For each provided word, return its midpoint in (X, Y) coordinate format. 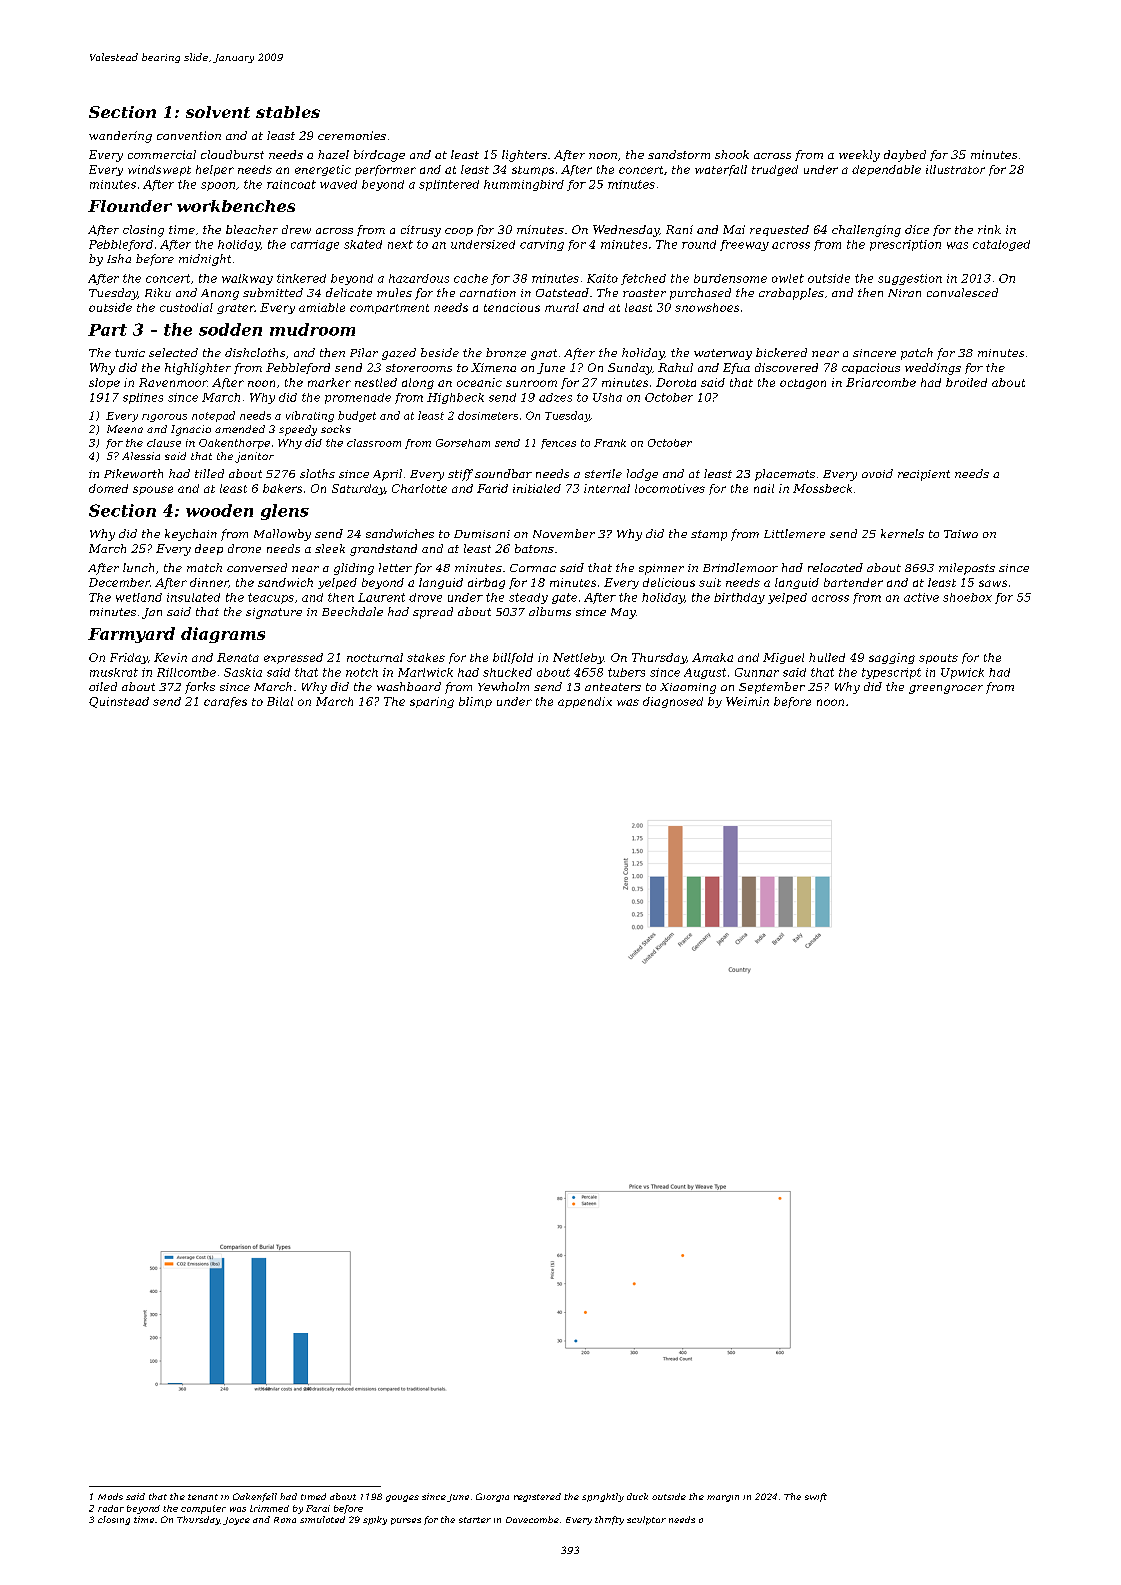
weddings (933, 369)
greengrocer (946, 689)
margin (723, 1498)
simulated (322, 1519)
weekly (859, 156)
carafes (225, 702)
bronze (506, 353)
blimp (475, 702)
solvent (218, 112)
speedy (298, 430)
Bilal (280, 701)
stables (288, 112)
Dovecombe (532, 1519)
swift (816, 1497)
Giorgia (492, 1497)
